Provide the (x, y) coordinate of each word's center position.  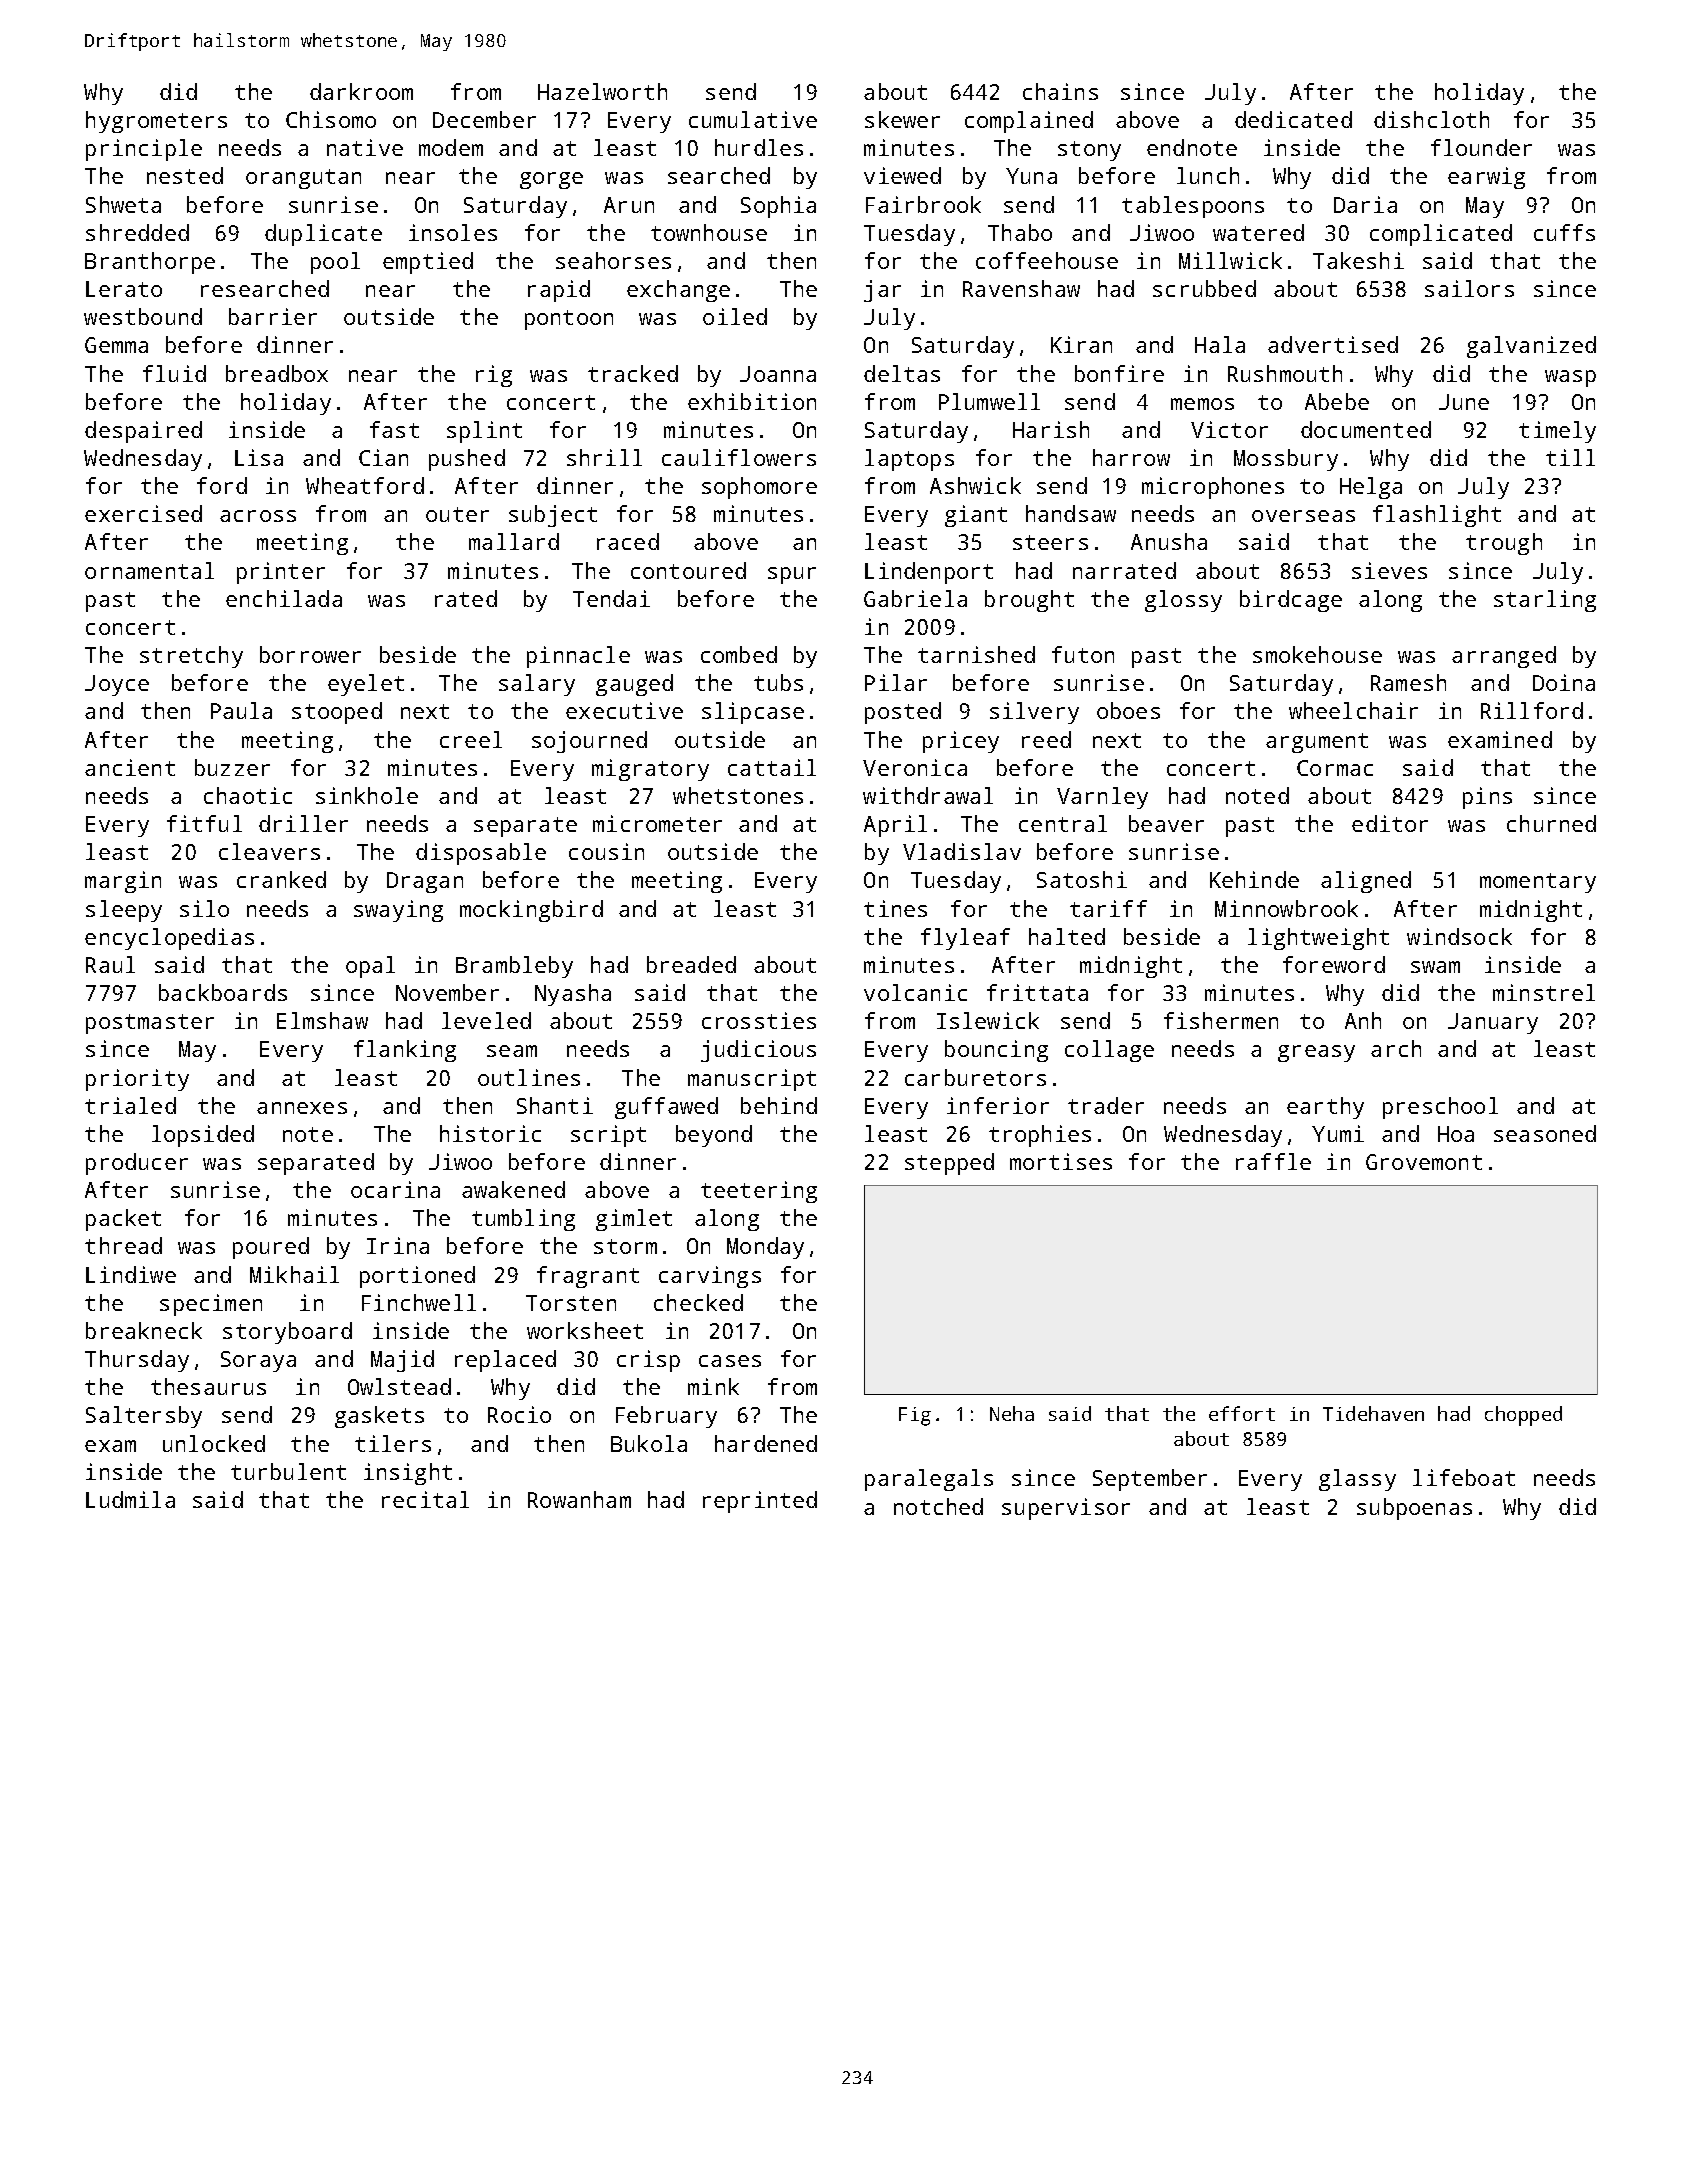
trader (1106, 1105)
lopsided (203, 1136)
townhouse (709, 232)
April (895, 826)
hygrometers (156, 122)
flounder (1481, 147)
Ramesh (1408, 682)
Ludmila (130, 1499)
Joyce (117, 685)
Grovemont (1424, 1162)
